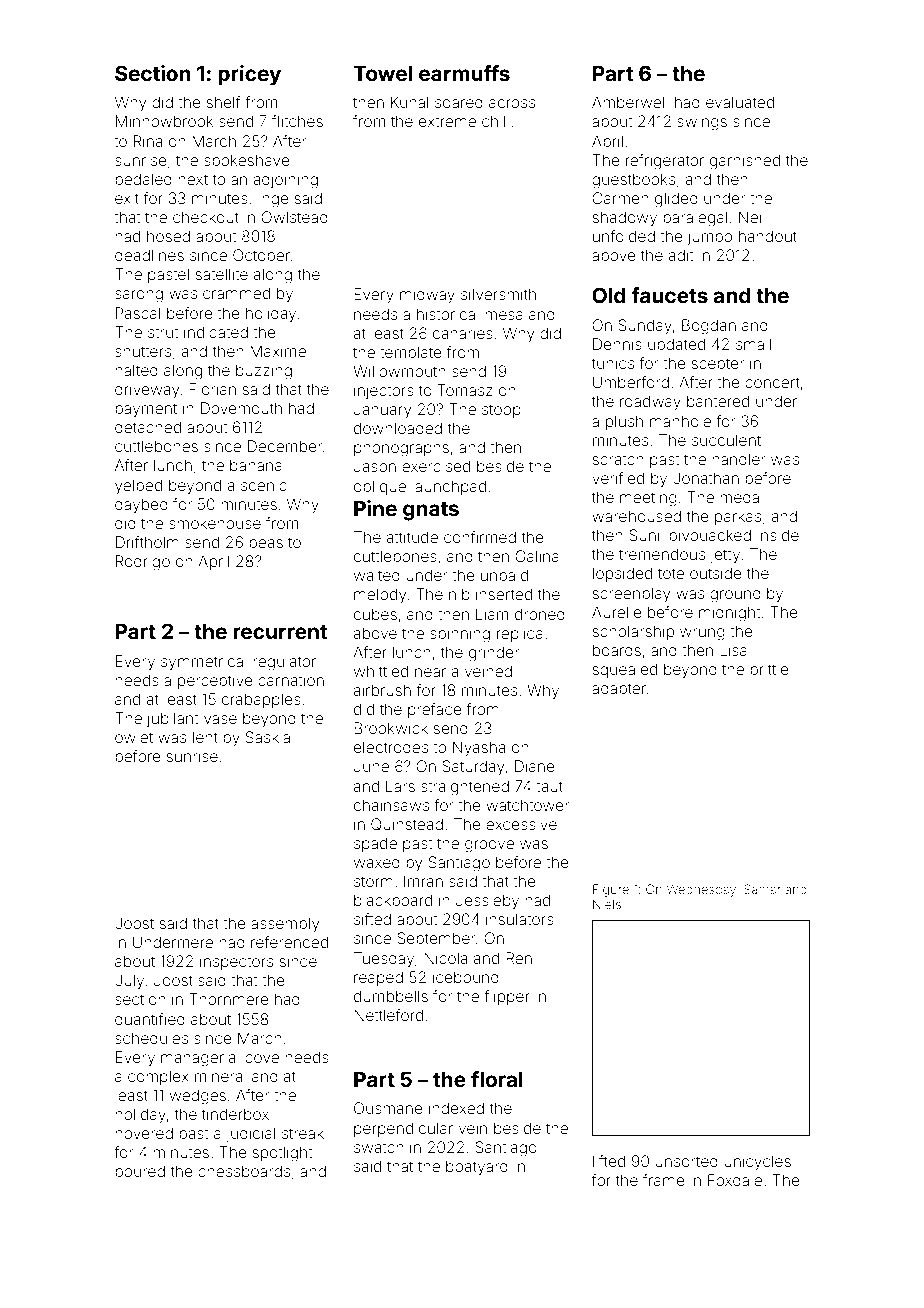  Describe the element at coordinates (477, 1167) in the screenshot. I see `boatyard` at that location.
